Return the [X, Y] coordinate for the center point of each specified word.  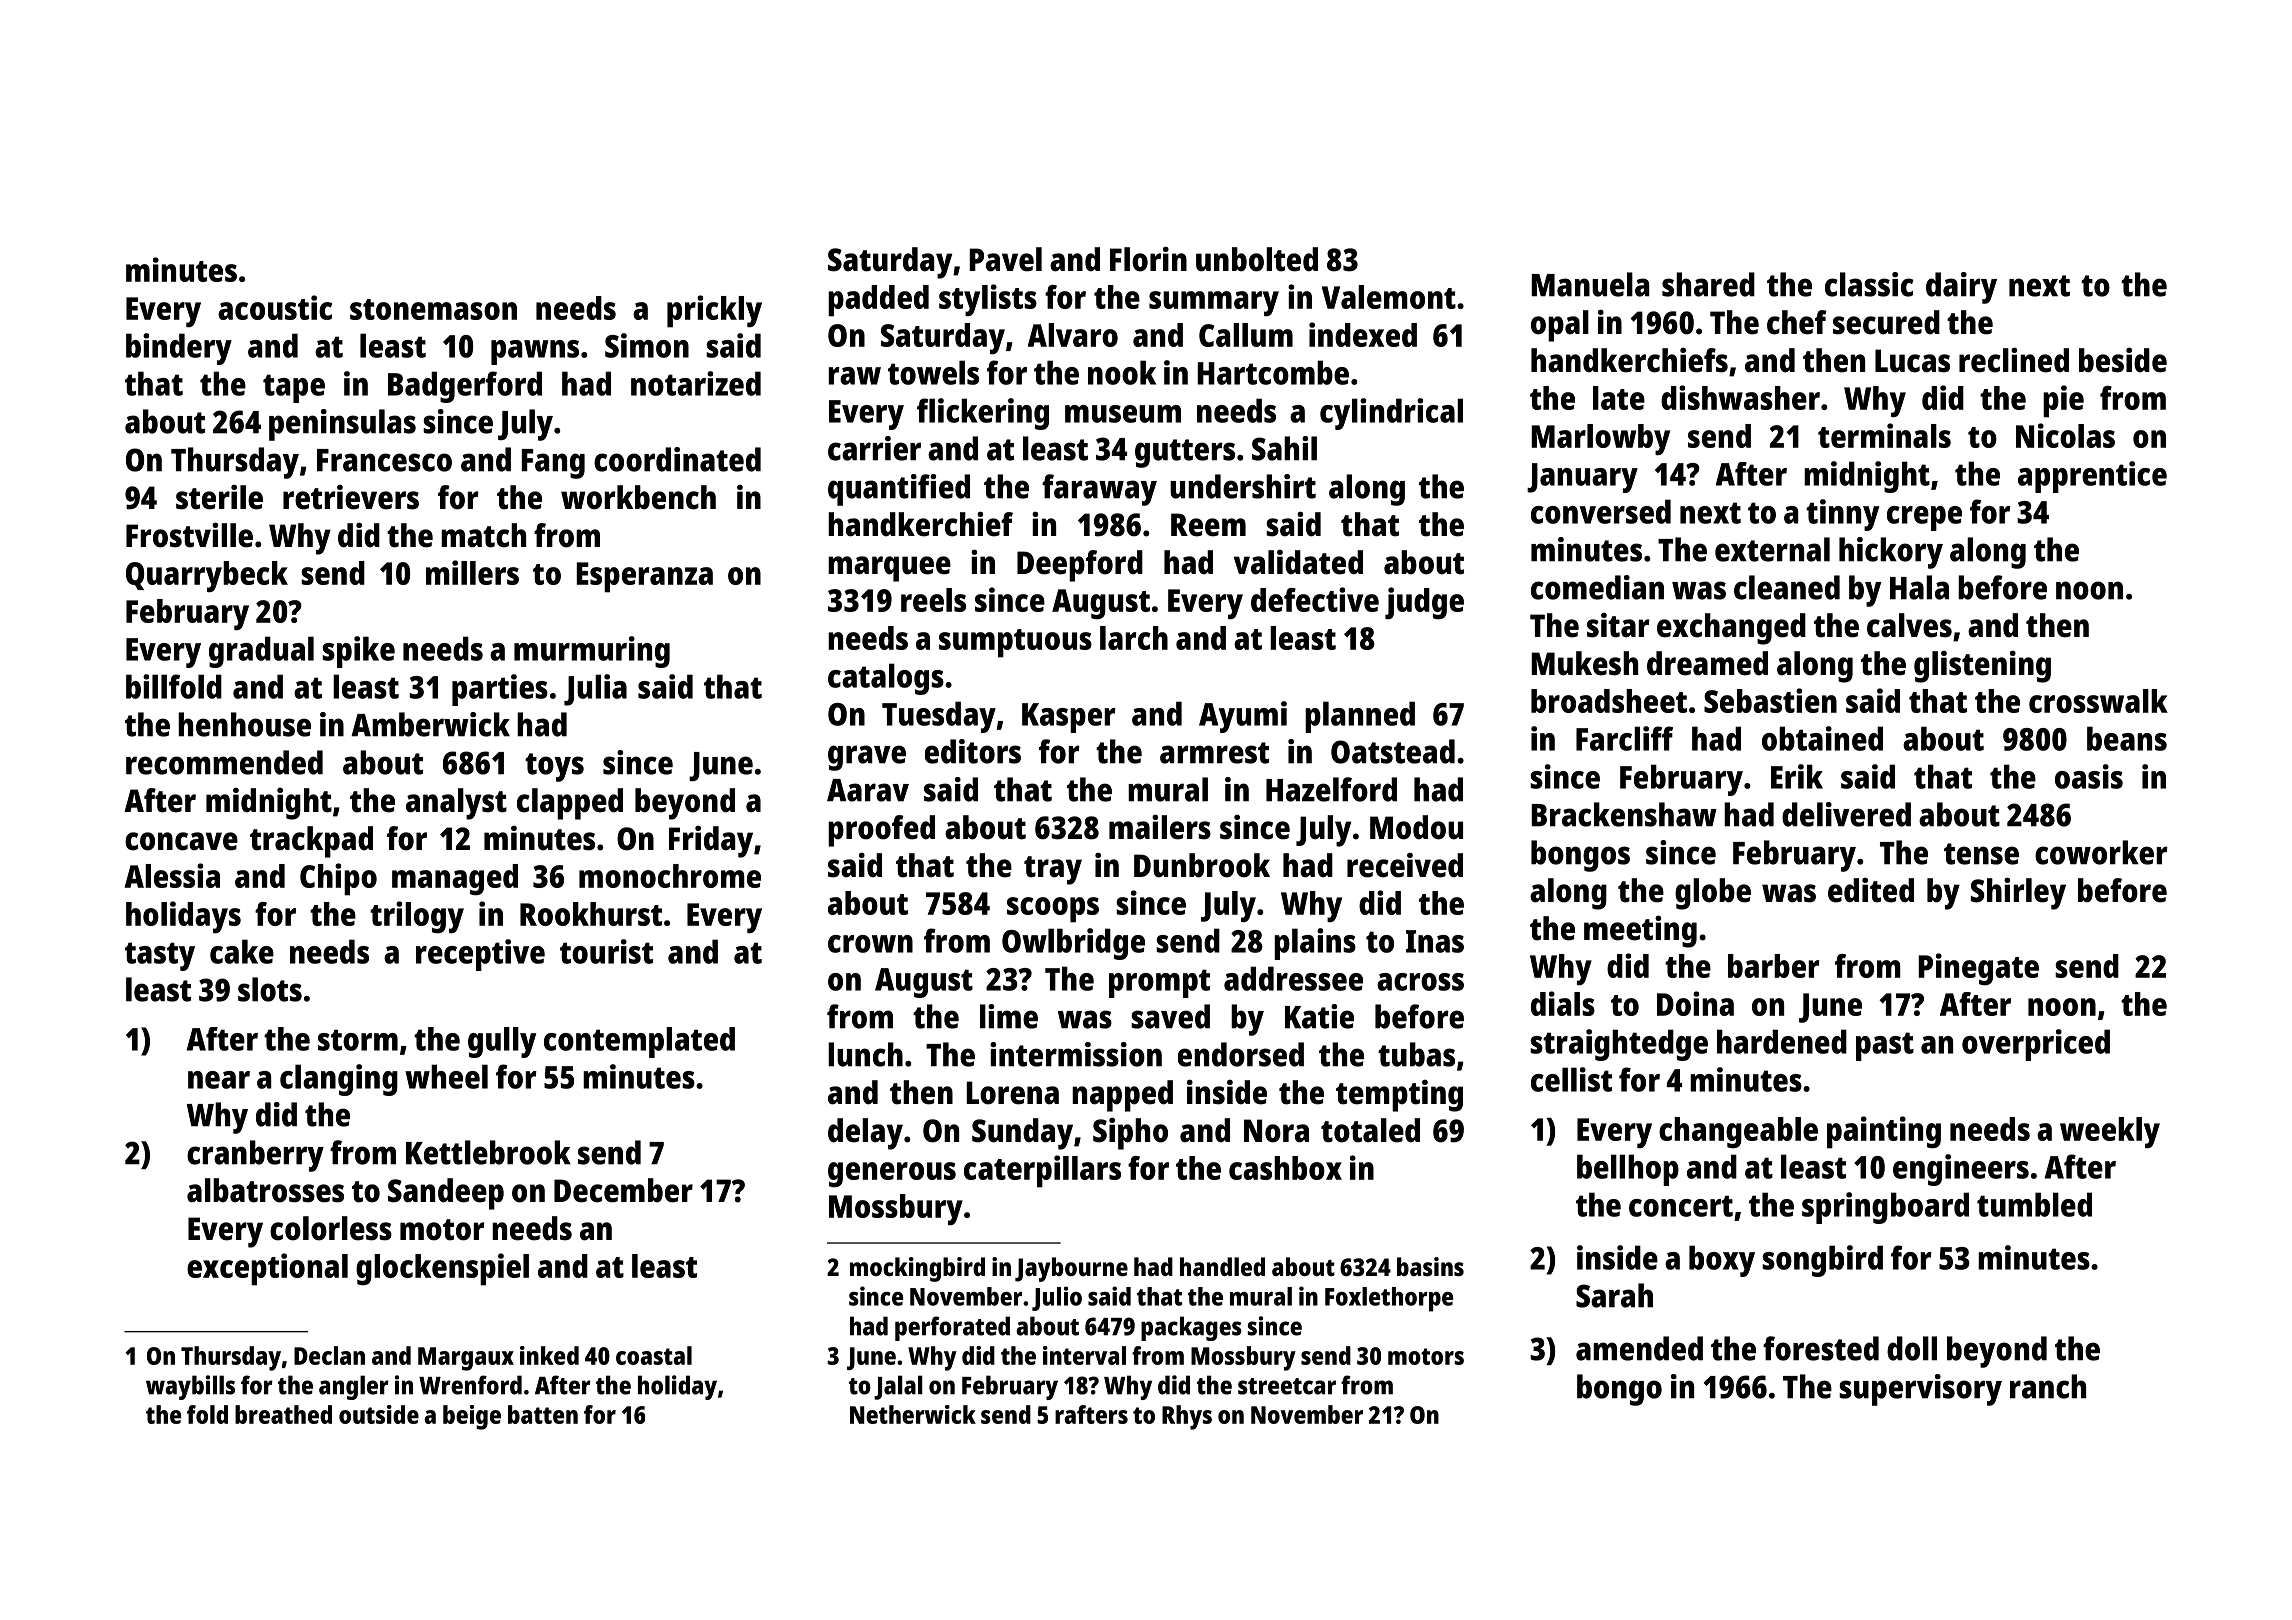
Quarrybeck [207, 576]
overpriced [2036, 1045]
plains [1315, 944]
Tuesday [939, 717]
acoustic [275, 307]
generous [892, 1175]
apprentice [2092, 477]
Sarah [1614, 1295]
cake [242, 951]
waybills [190, 1387]
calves [1909, 625]
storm [358, 1040]
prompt [1159, 983]
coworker [2101, 852]
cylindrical [1391, 414]
